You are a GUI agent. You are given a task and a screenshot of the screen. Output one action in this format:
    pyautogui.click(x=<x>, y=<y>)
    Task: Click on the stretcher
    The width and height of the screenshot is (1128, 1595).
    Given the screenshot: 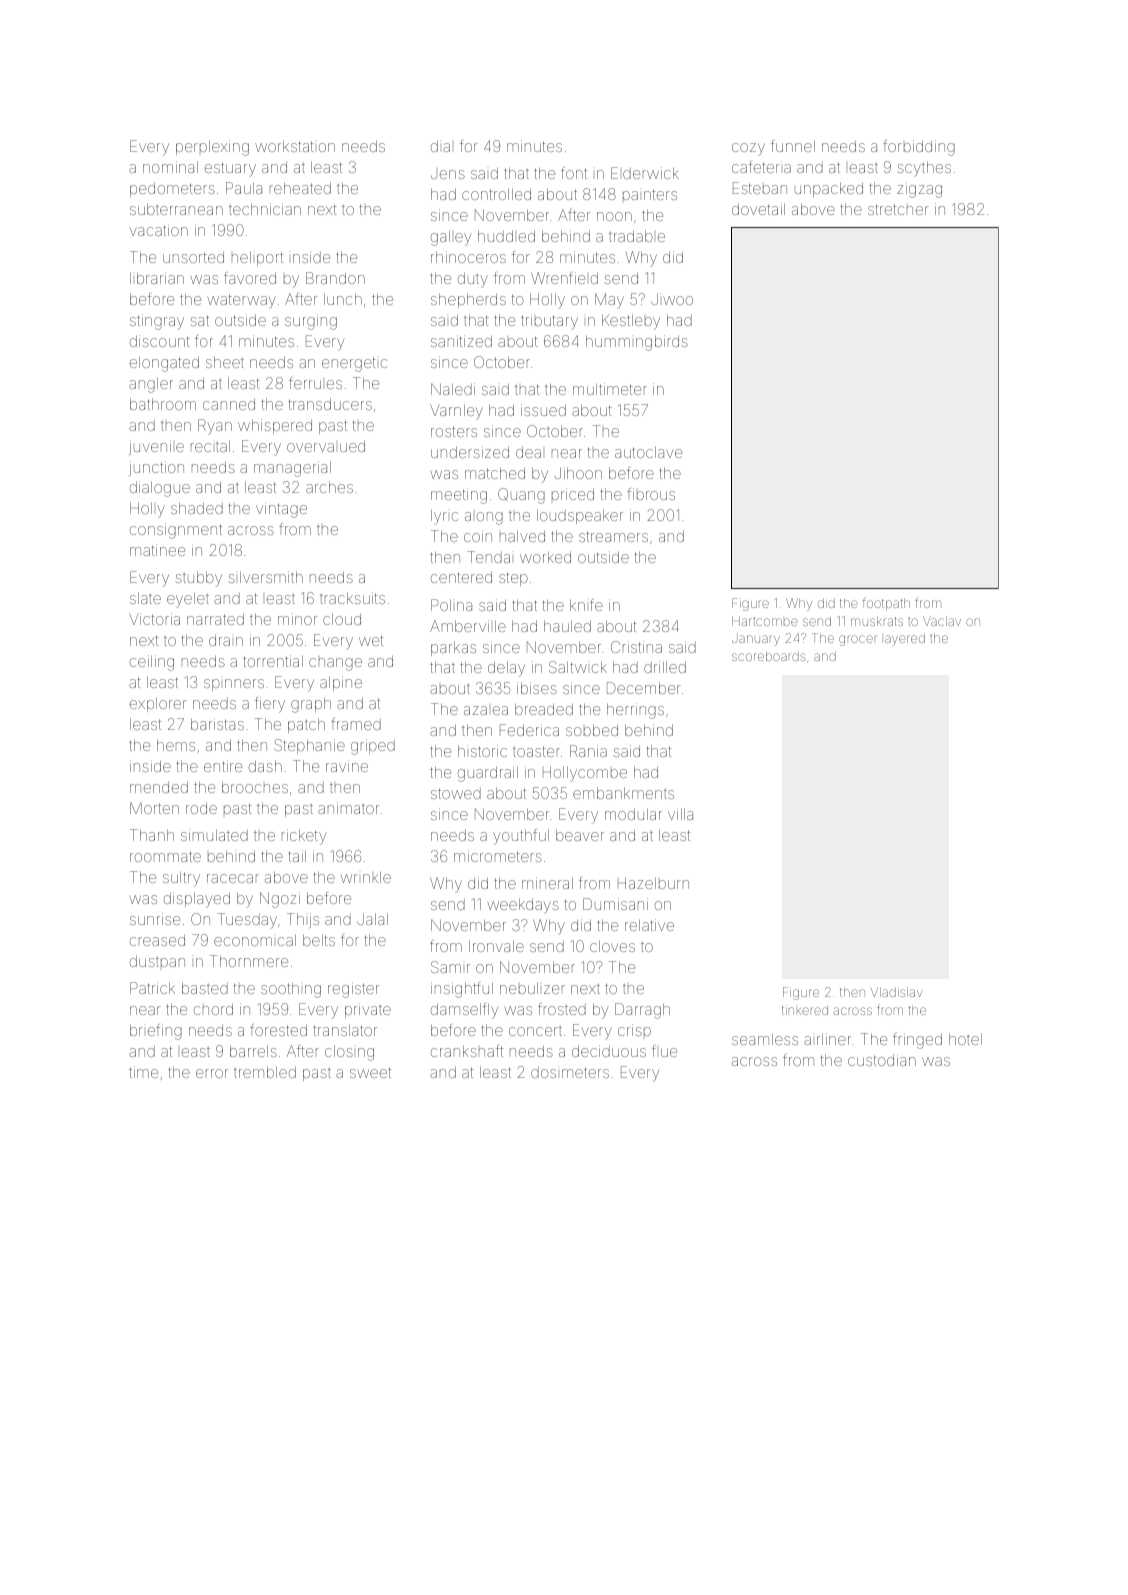 What is the action you would take?
    pyautogui.click(x=898, y=209)
